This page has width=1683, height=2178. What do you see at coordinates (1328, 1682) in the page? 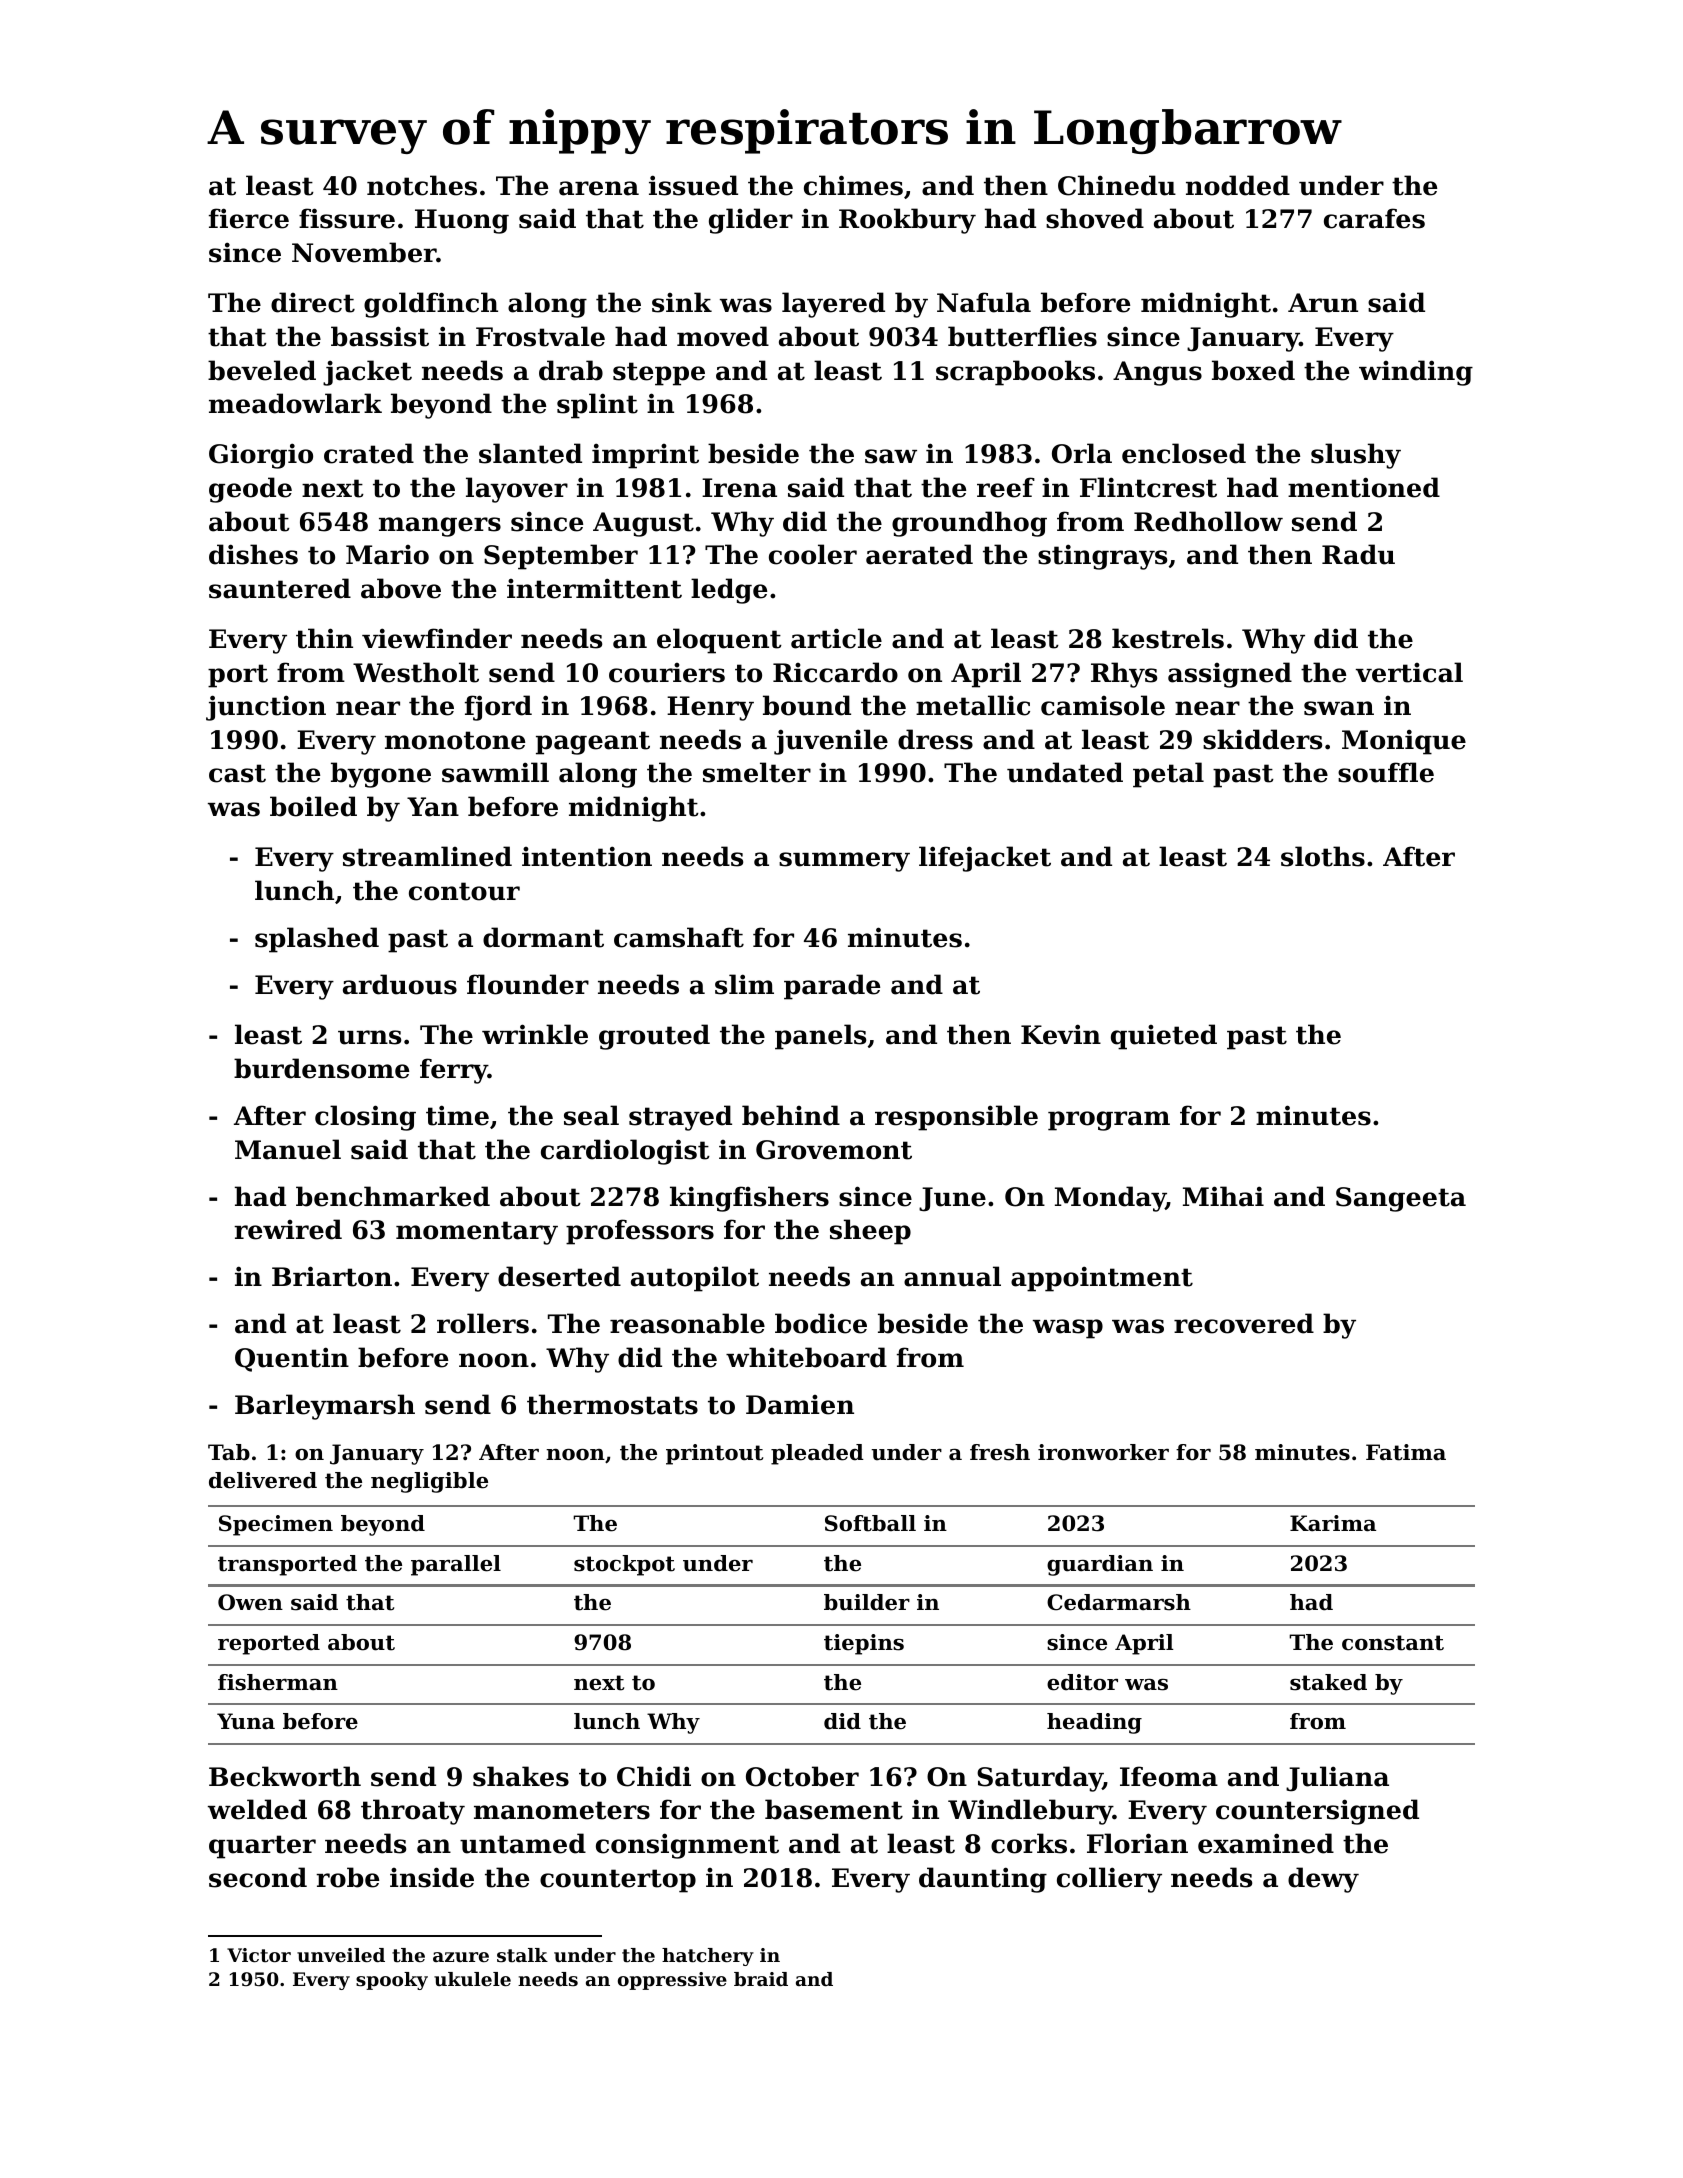
I see `staked` at bounding box center [1328, 1682].
